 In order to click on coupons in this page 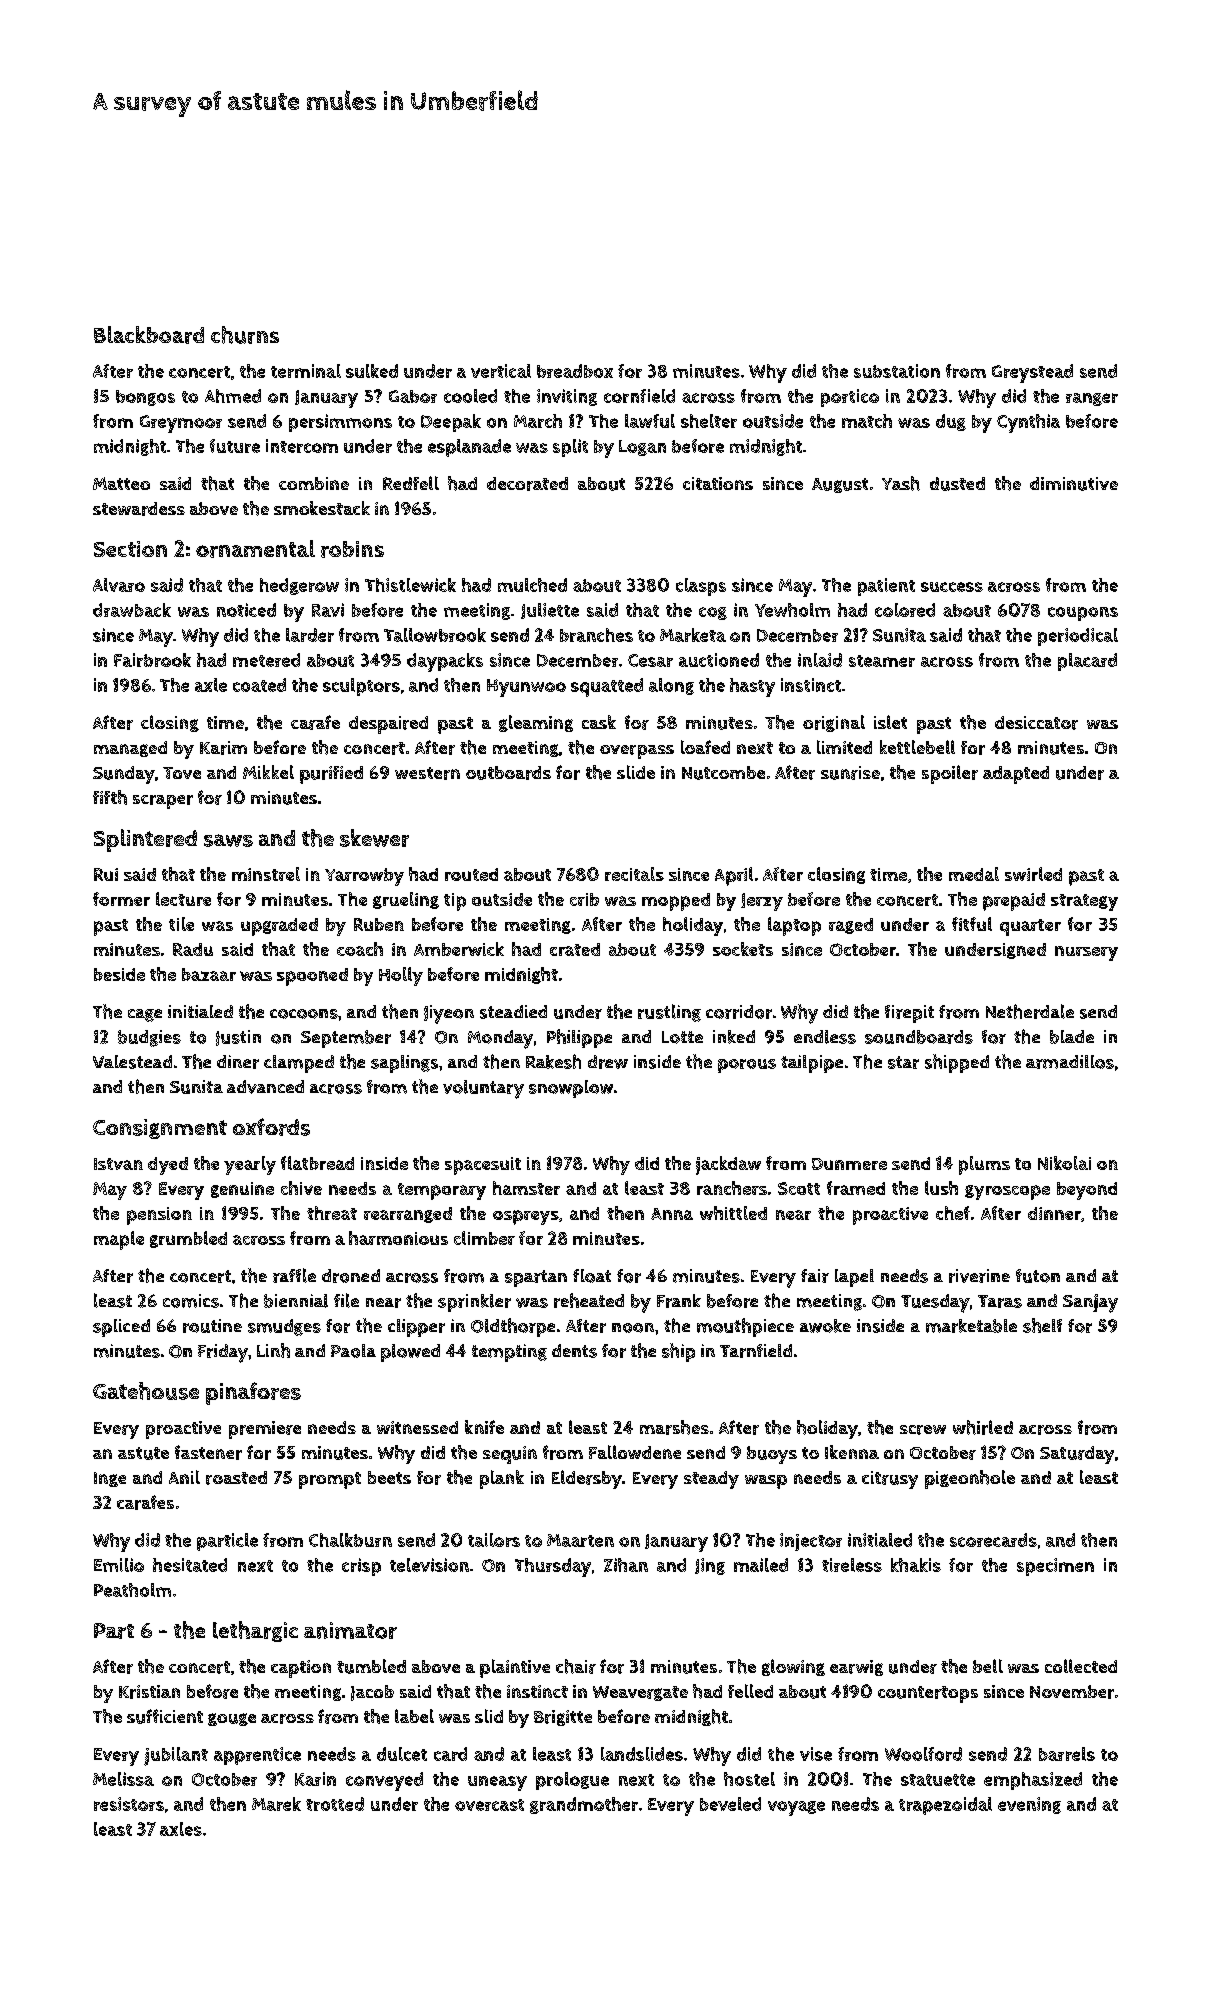, I will do `click(1083, 614)`.
